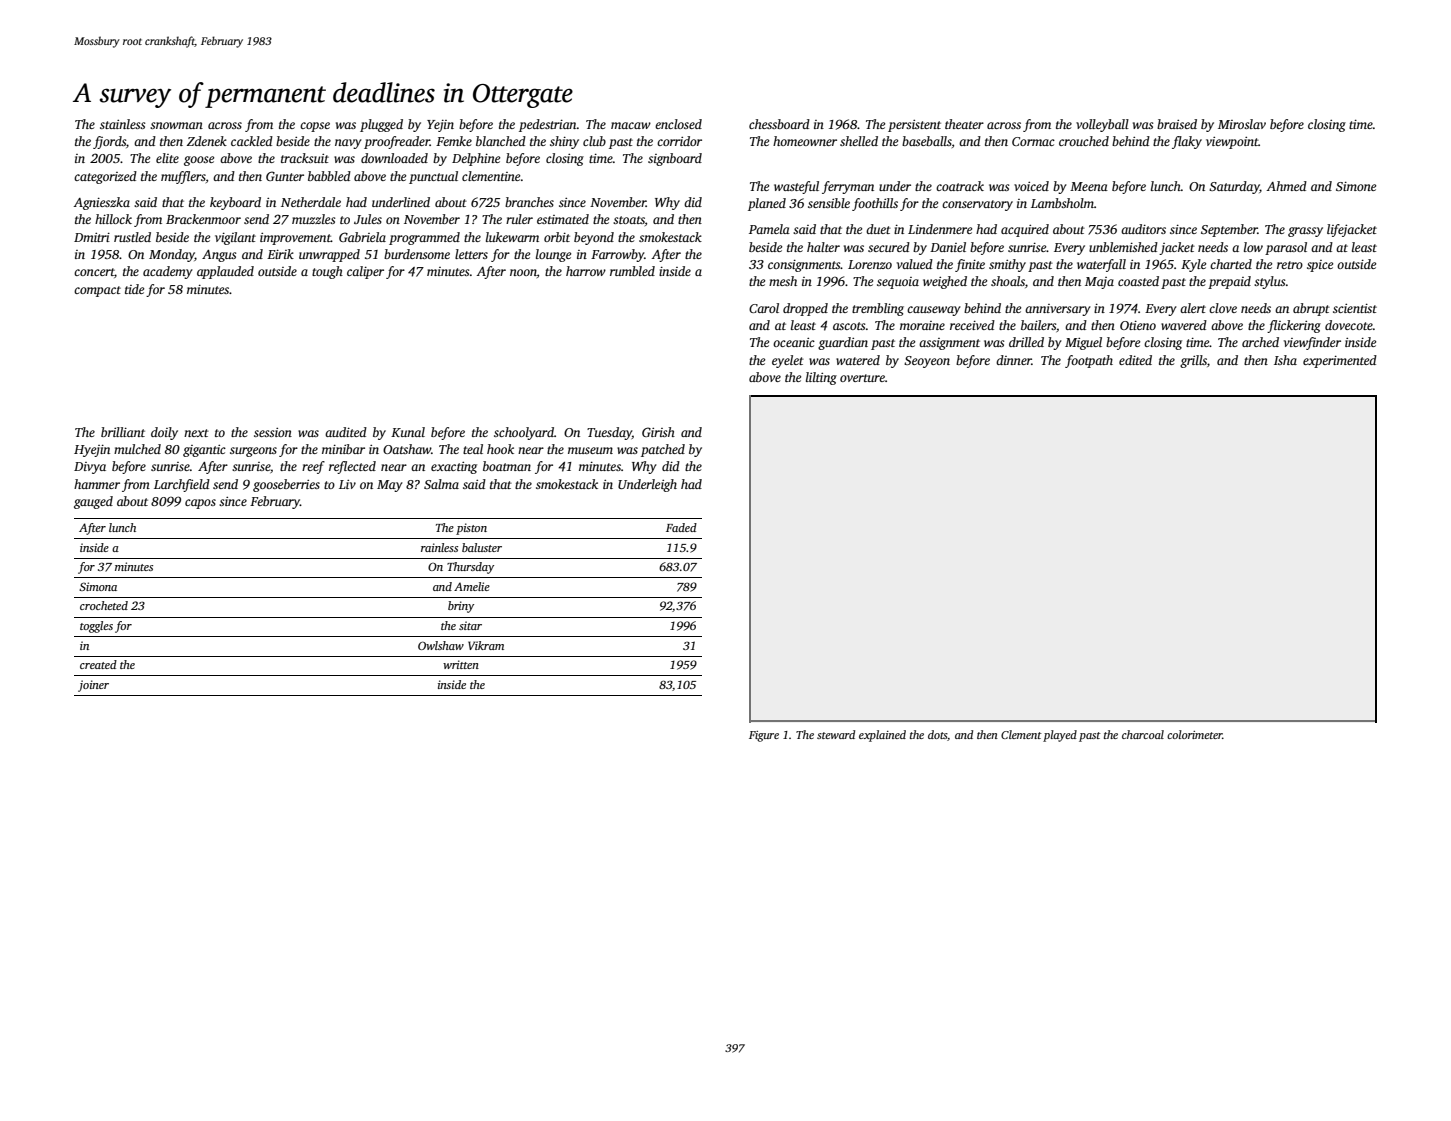 This image has height=1121, width=1451. I want to click on wasteful, so click(796, 187).
